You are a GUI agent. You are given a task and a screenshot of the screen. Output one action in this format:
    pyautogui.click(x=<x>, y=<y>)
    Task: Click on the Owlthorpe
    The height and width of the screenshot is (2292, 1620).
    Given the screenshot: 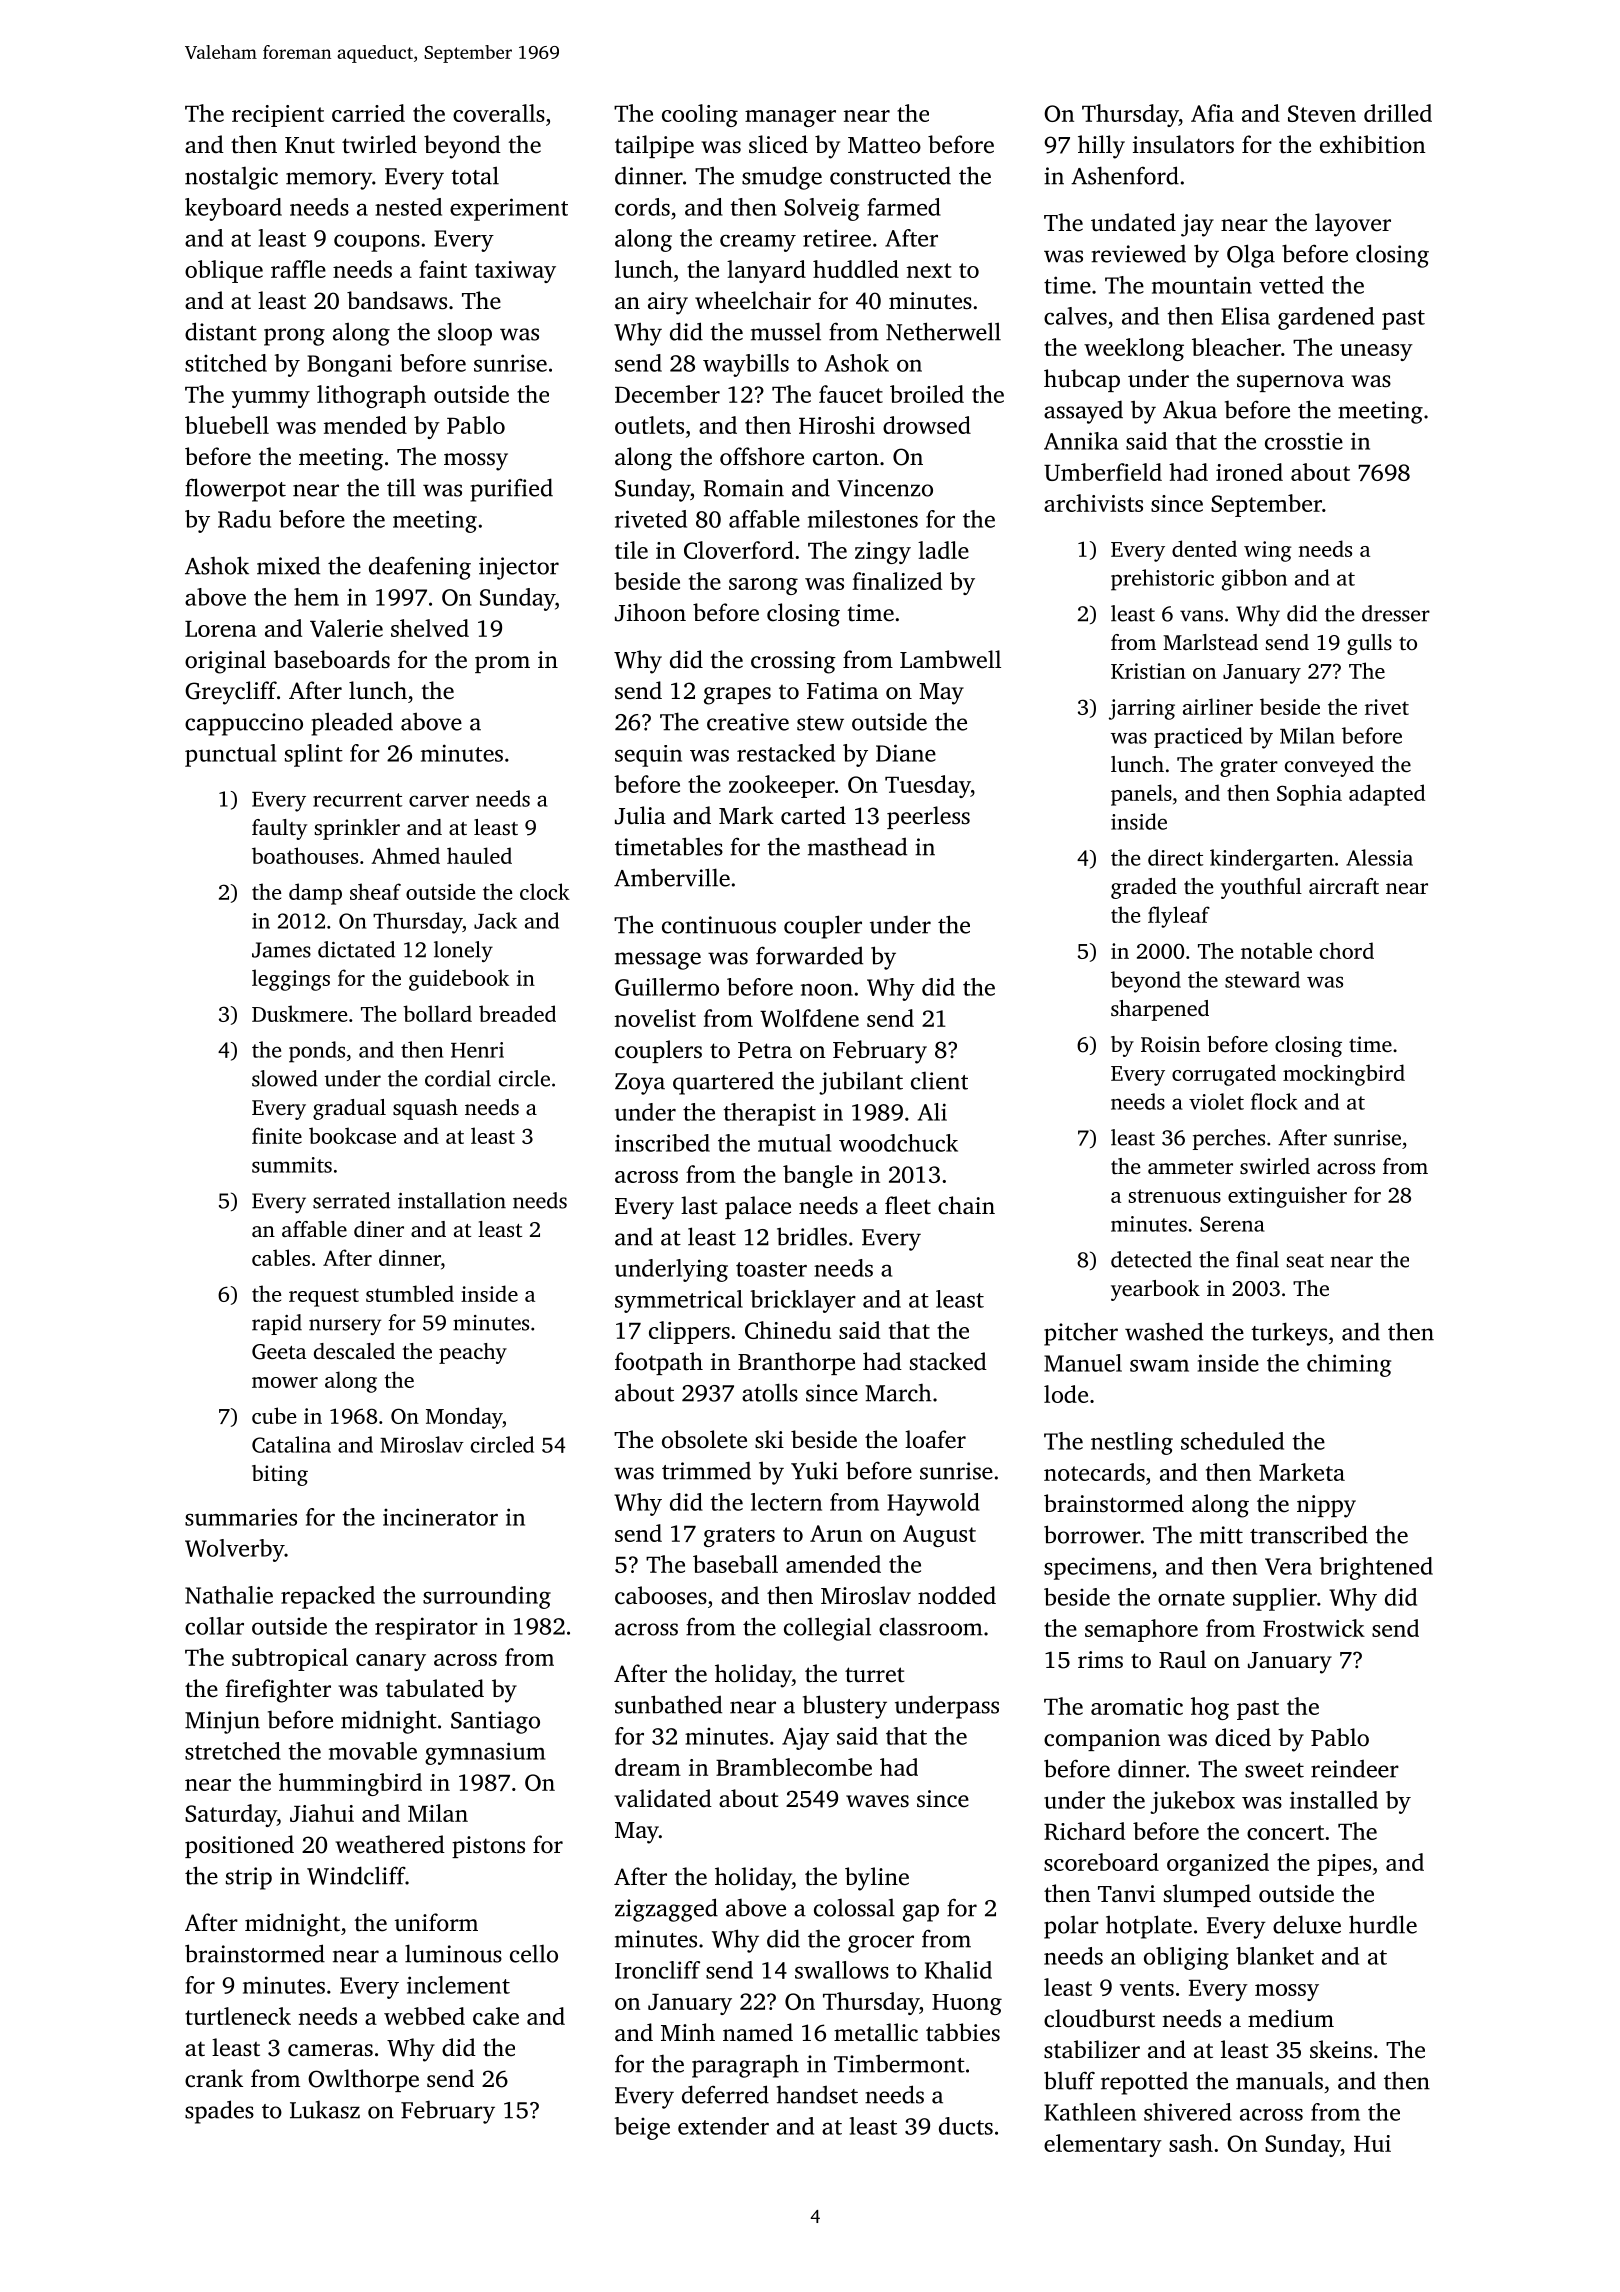 What is the action you would take?
    pyautogui.click(x=363, y=2080)
